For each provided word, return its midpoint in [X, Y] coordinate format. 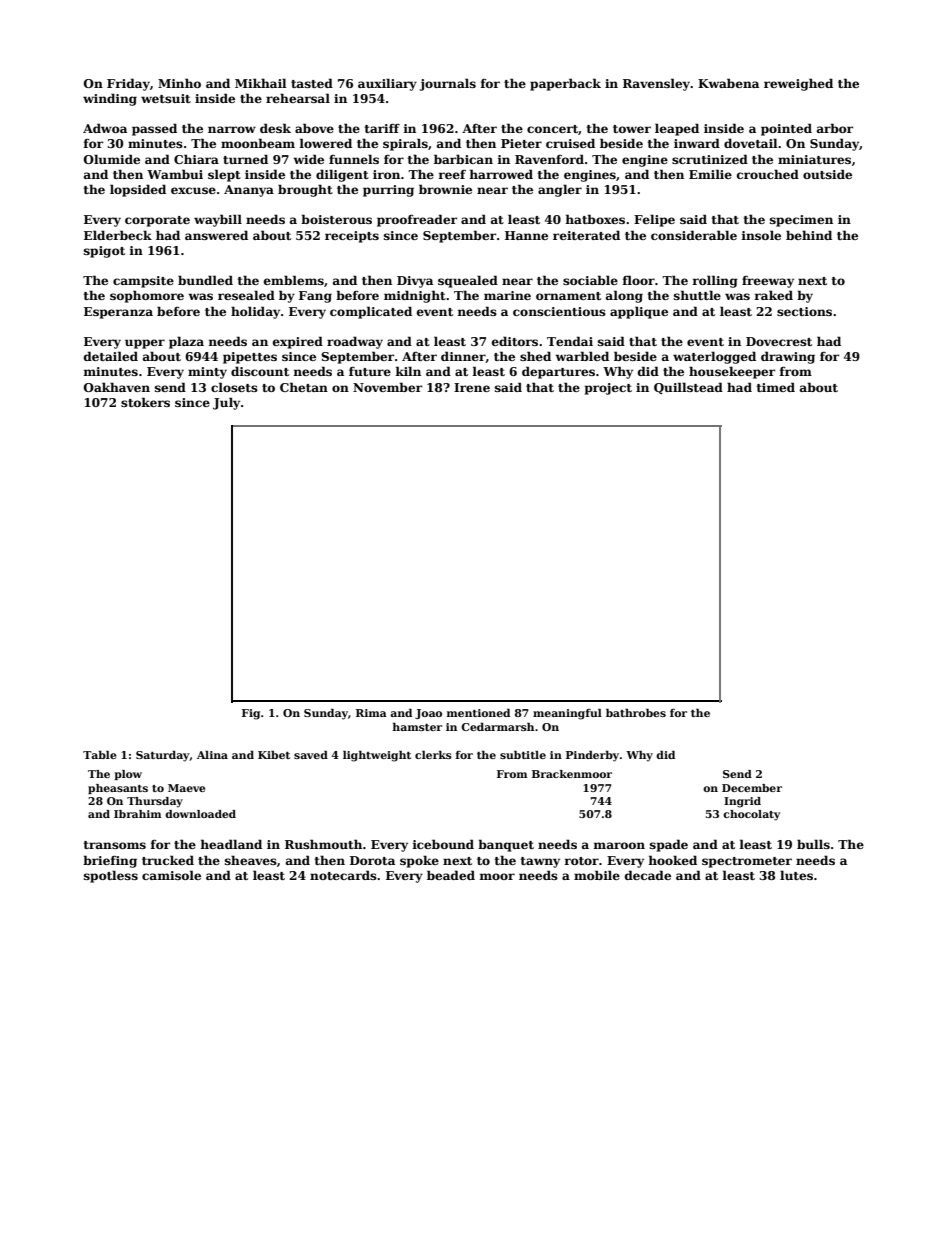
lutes [796, 875]
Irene [472, 387]
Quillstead [688, 388]
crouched [768, 174]
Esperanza [118, 313]
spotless [111, 876]
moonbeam [258, 143]
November [387, 387]
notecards [343, 875]
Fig [251, 714]
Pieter [521, 143]
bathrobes [636, 712]
